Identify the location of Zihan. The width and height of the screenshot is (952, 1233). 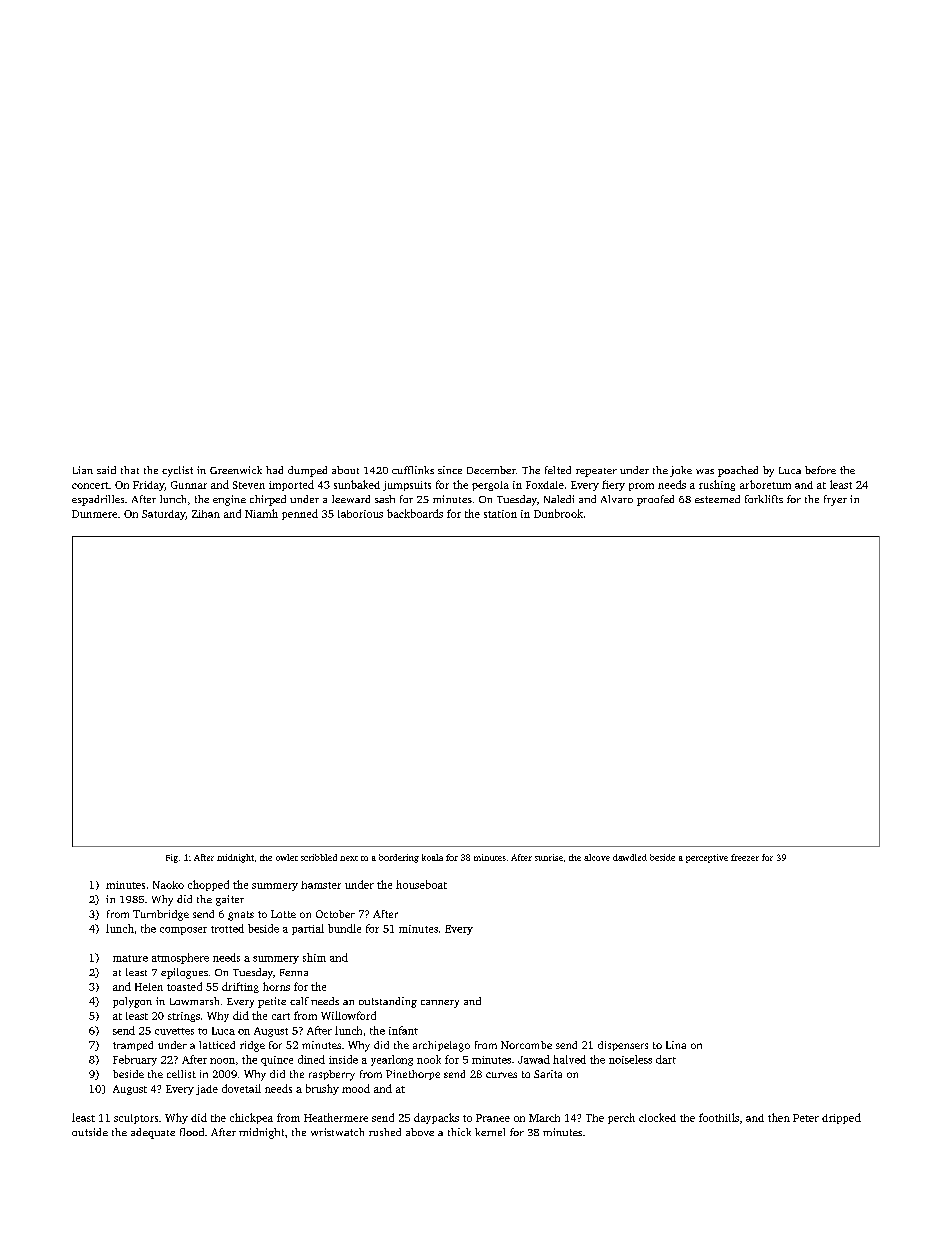
(206, 514).
